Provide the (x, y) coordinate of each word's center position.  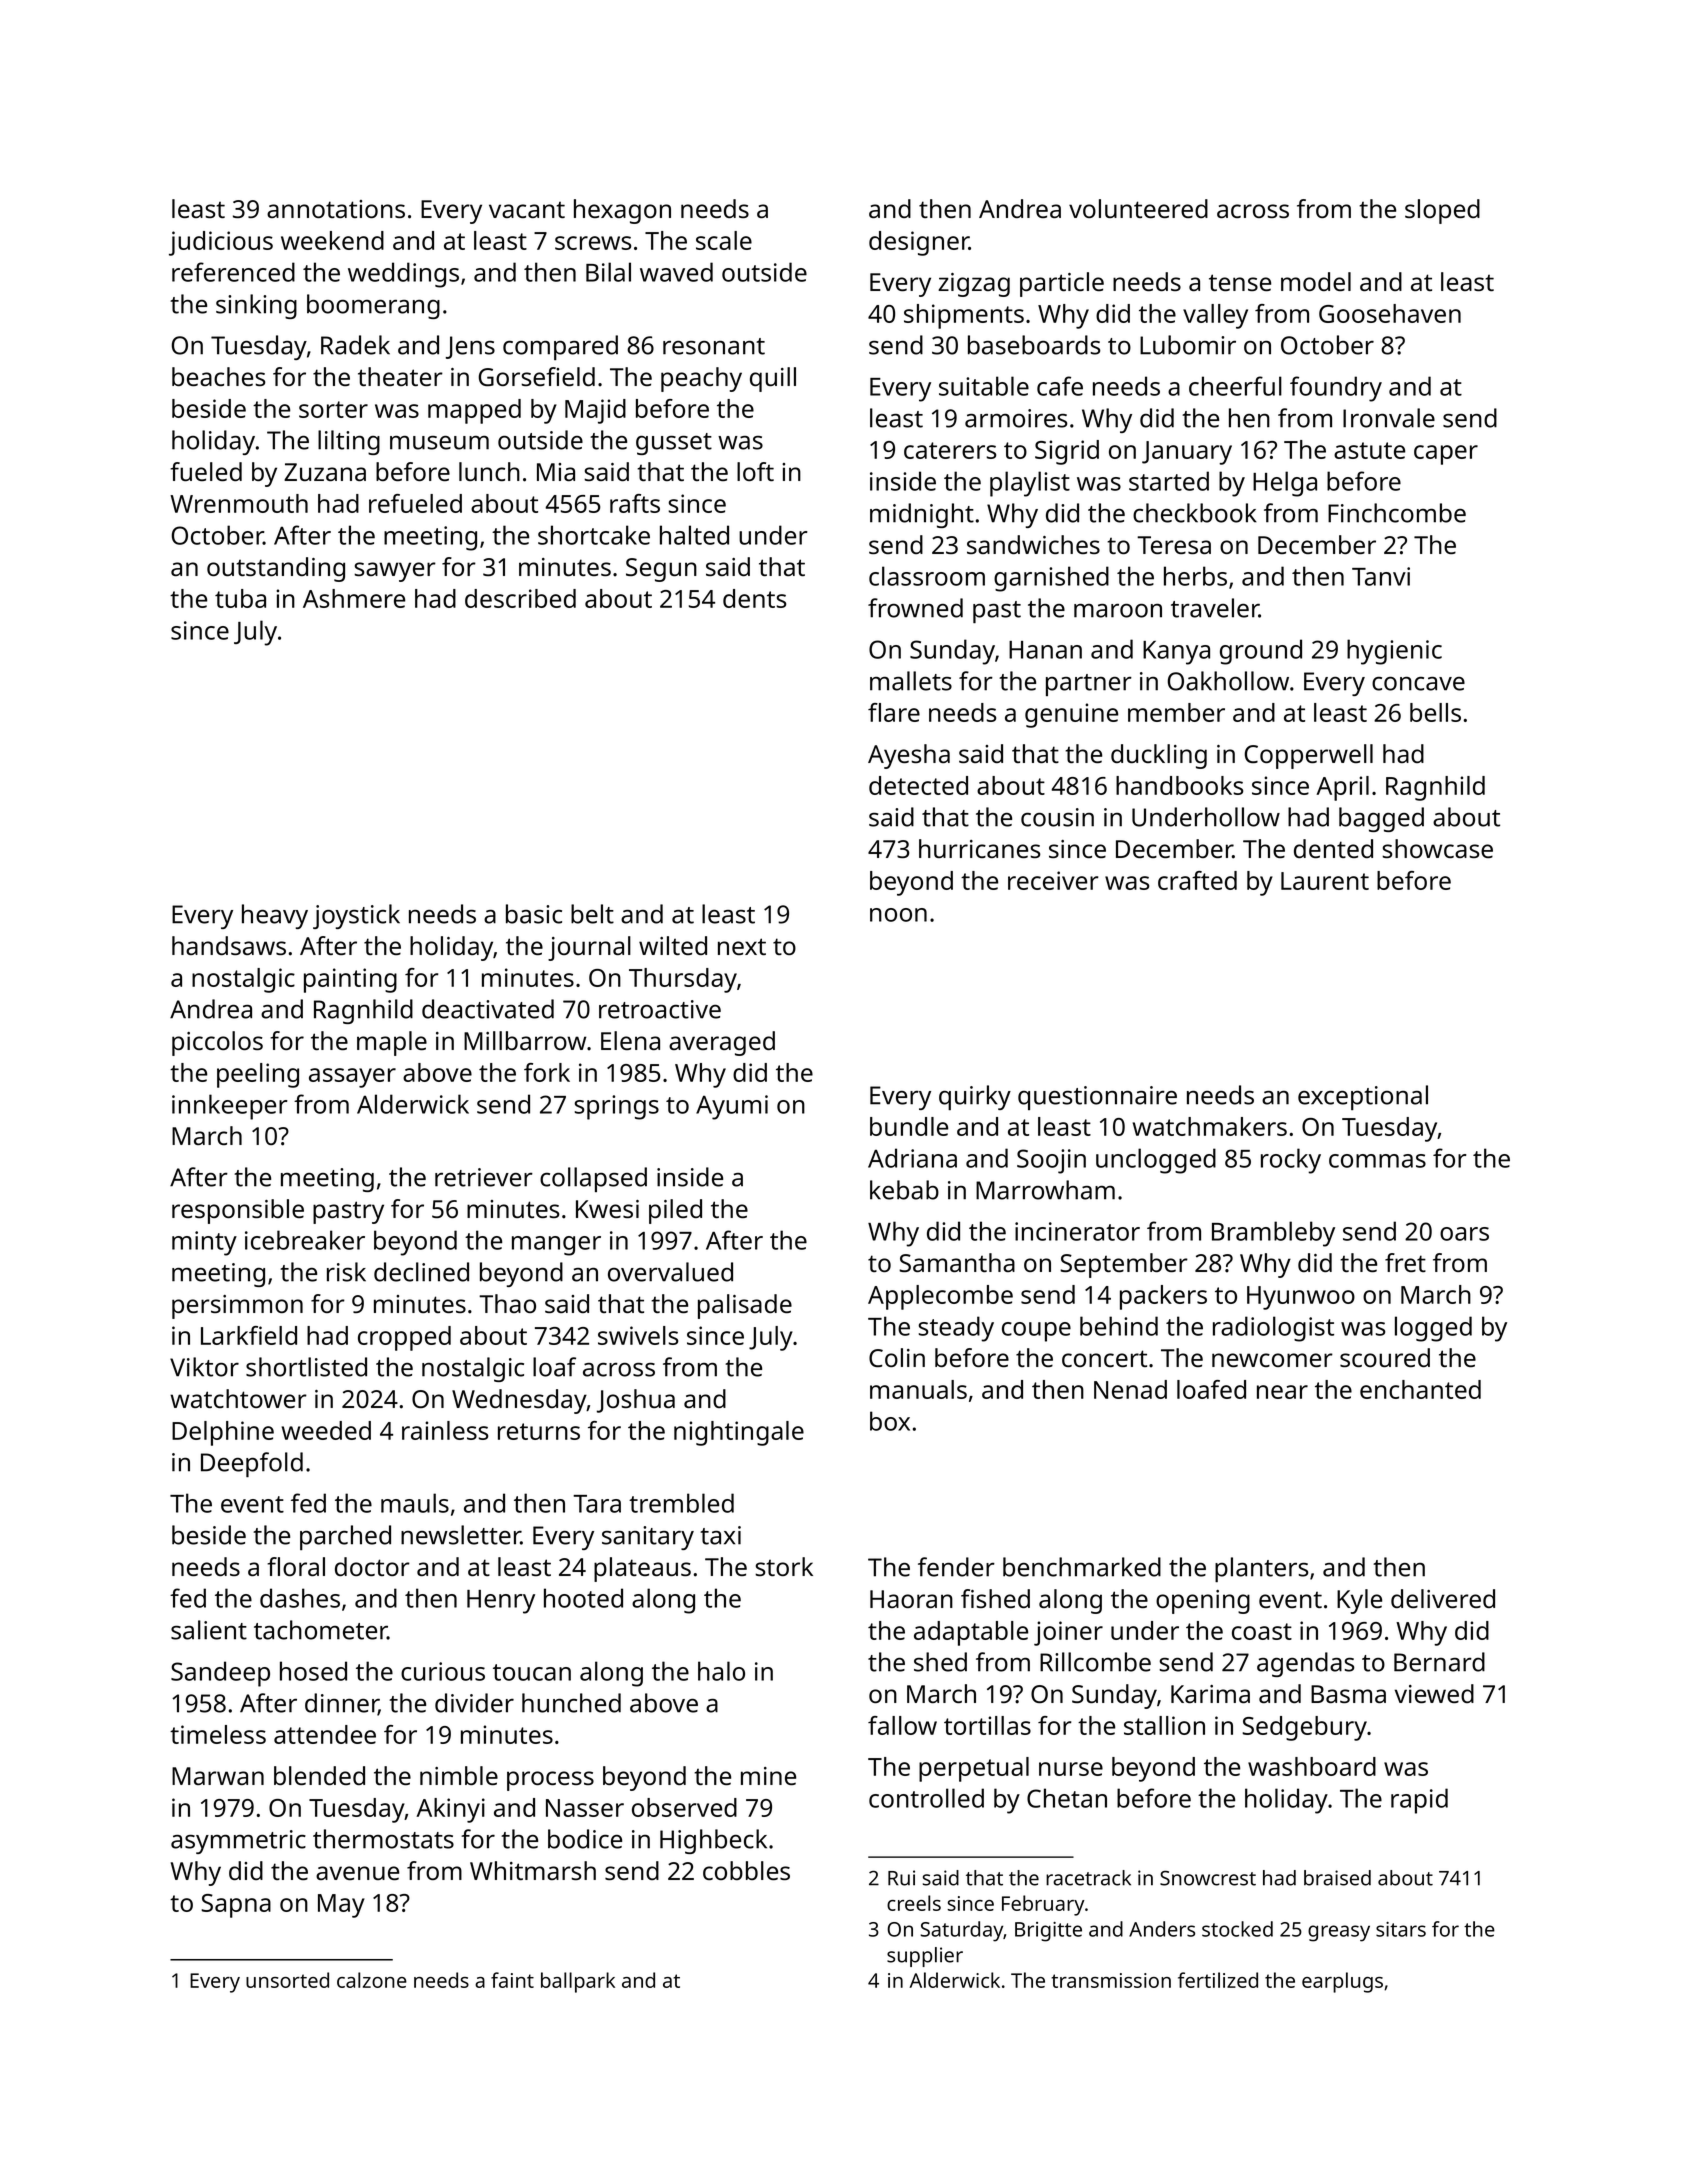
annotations (336, 209)
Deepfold (252, 1464)
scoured (1385, 1357)
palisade (745, 1306)
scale (724, 240)
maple (392, 1043)
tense (1240, 282)
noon (898, 915)
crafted (1197, 880)
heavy (275, 916)
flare (894, 712)
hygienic (1394, 652)
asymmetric (238, 1842)
